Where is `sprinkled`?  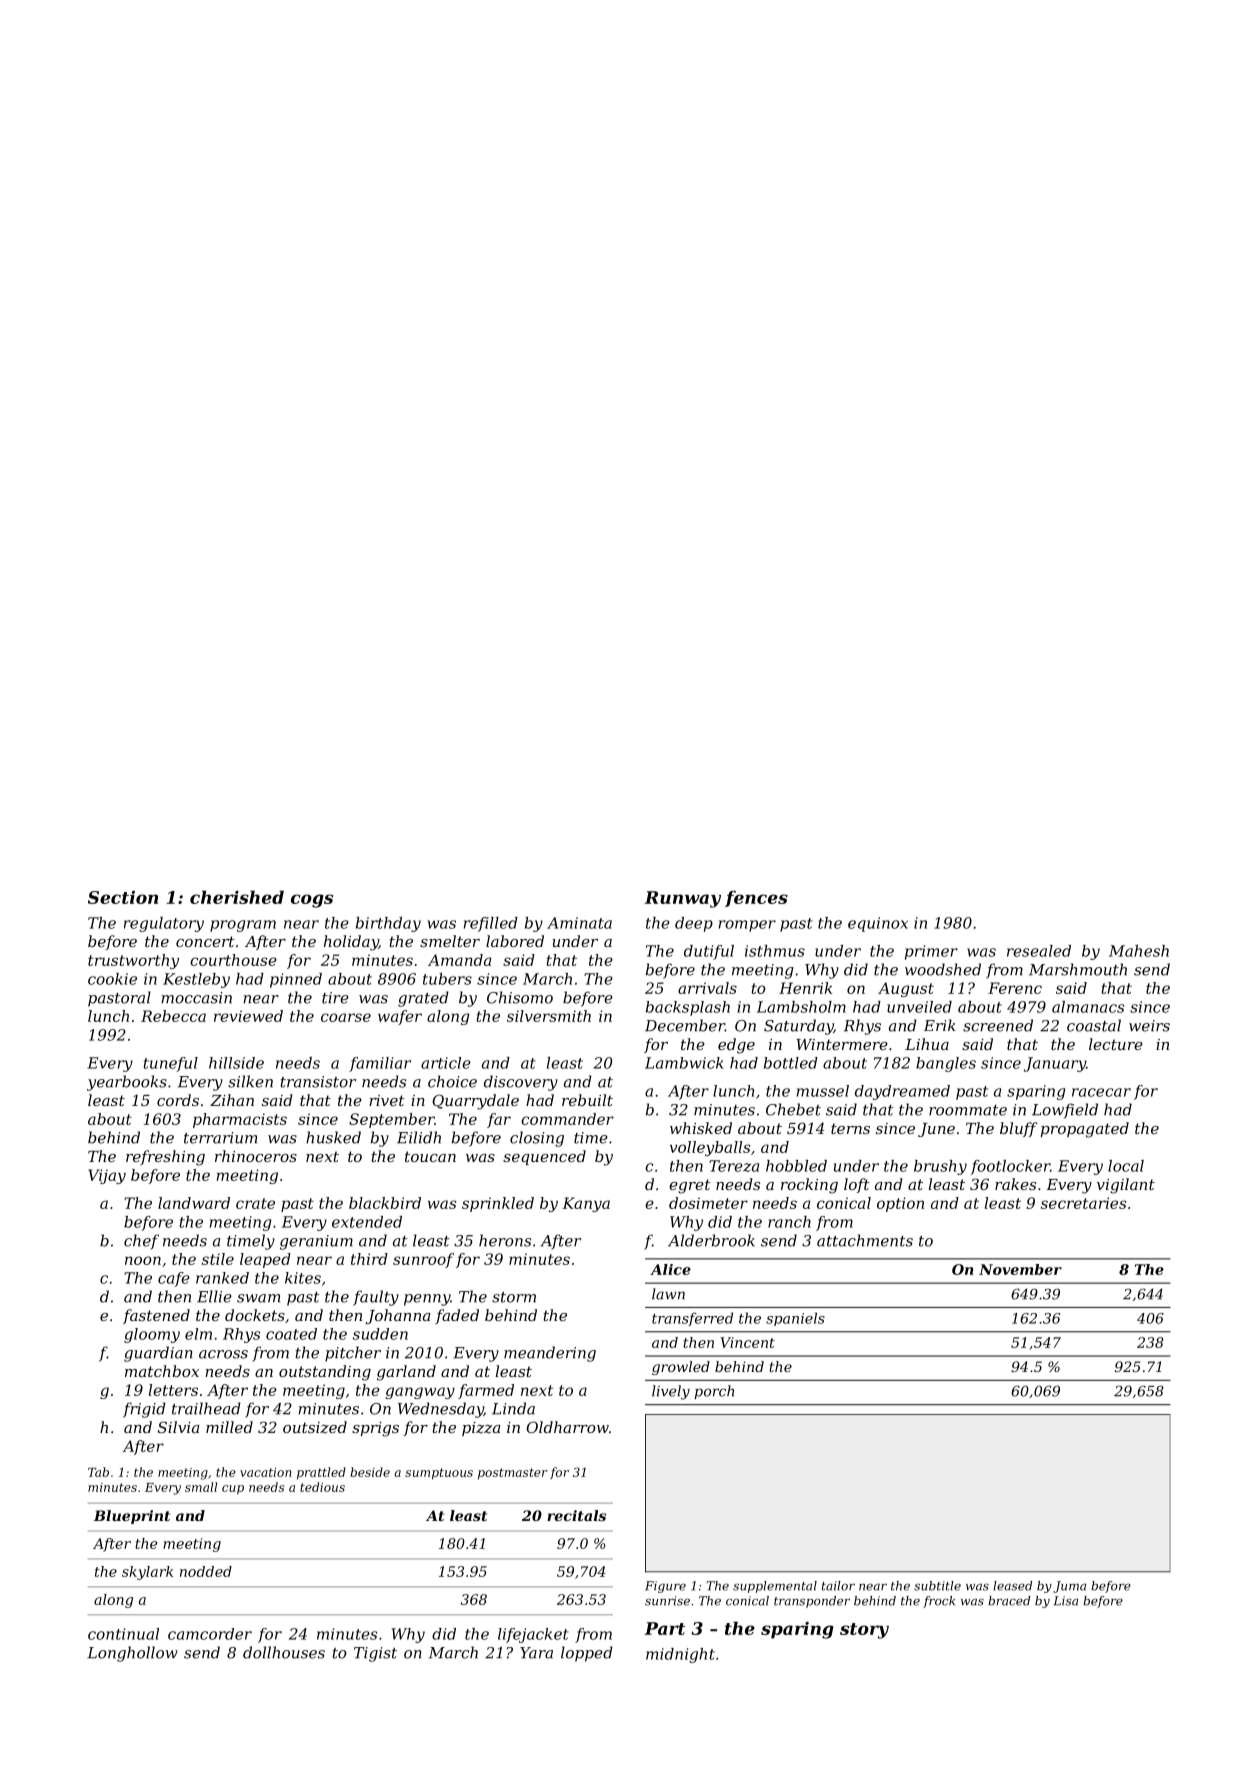 sprinkled is located at coordinates (498, 1204).
